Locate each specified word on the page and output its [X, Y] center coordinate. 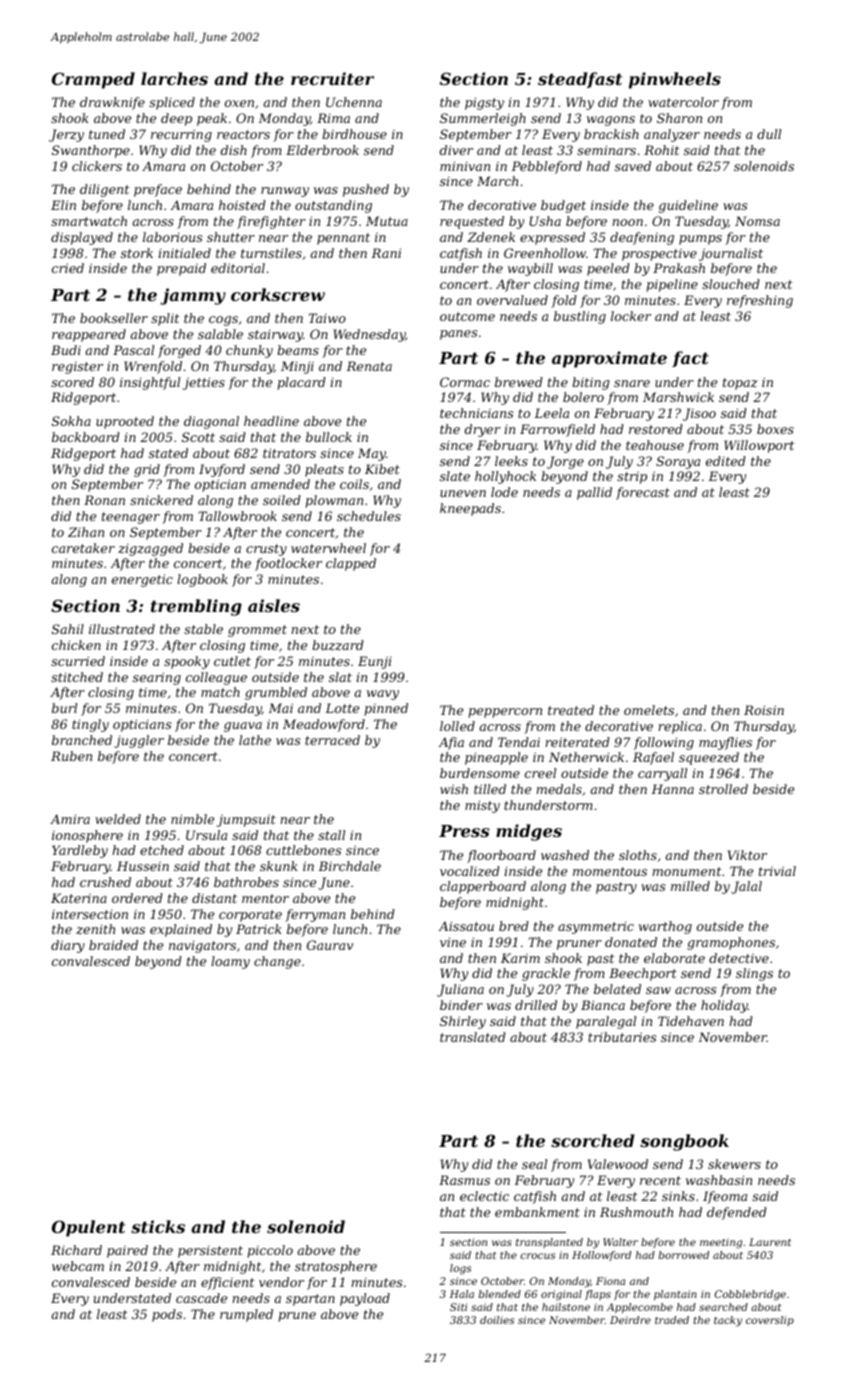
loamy [230, 962]
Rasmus [464, 1180]
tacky [728, 1321]
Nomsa [757, 221]
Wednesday [369, 335]
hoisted [242, 205]
